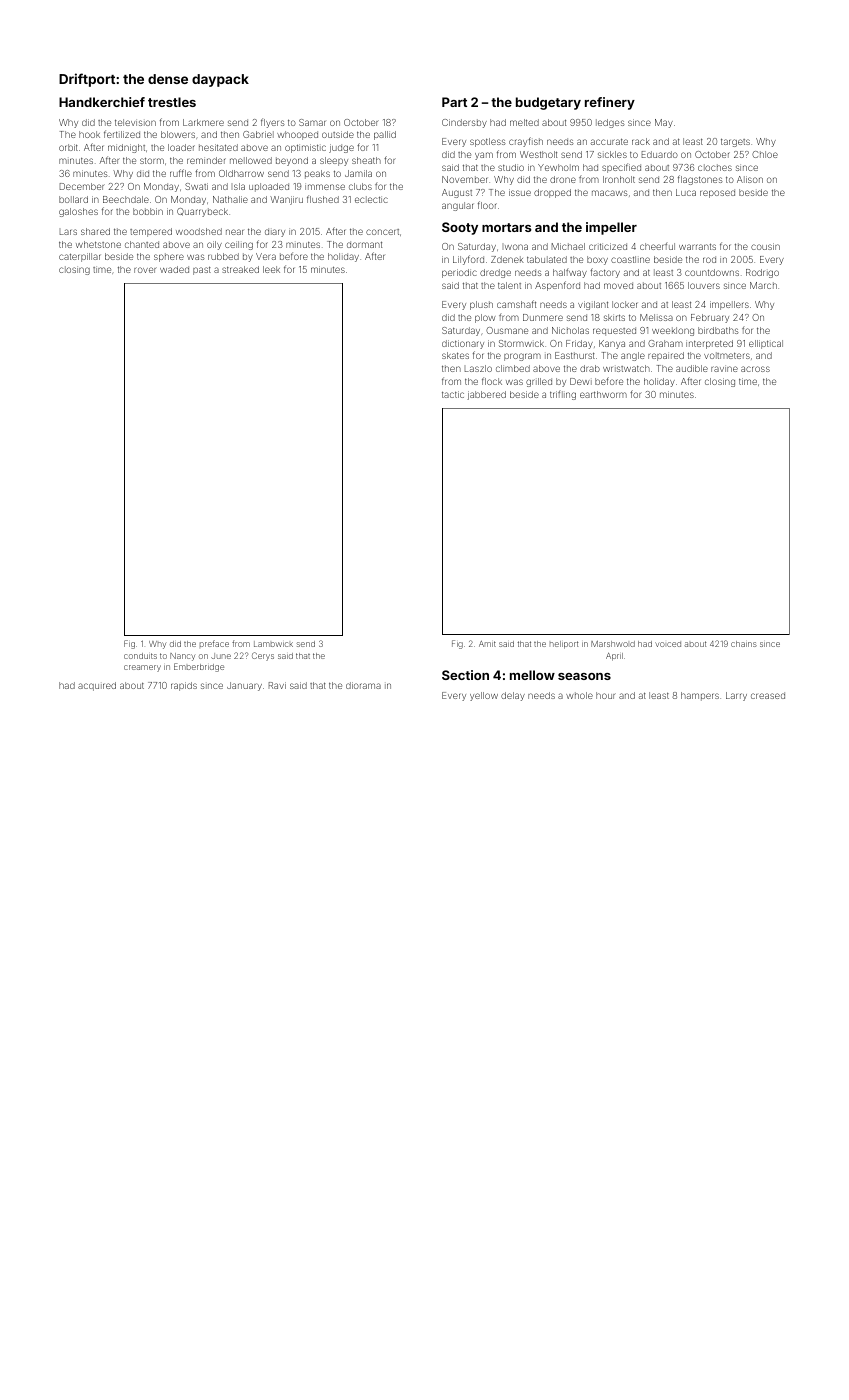  What do you see at coordinates (203, 122) in the screenshot?
I see `Larkmere` at bounding box center [203, 122].
